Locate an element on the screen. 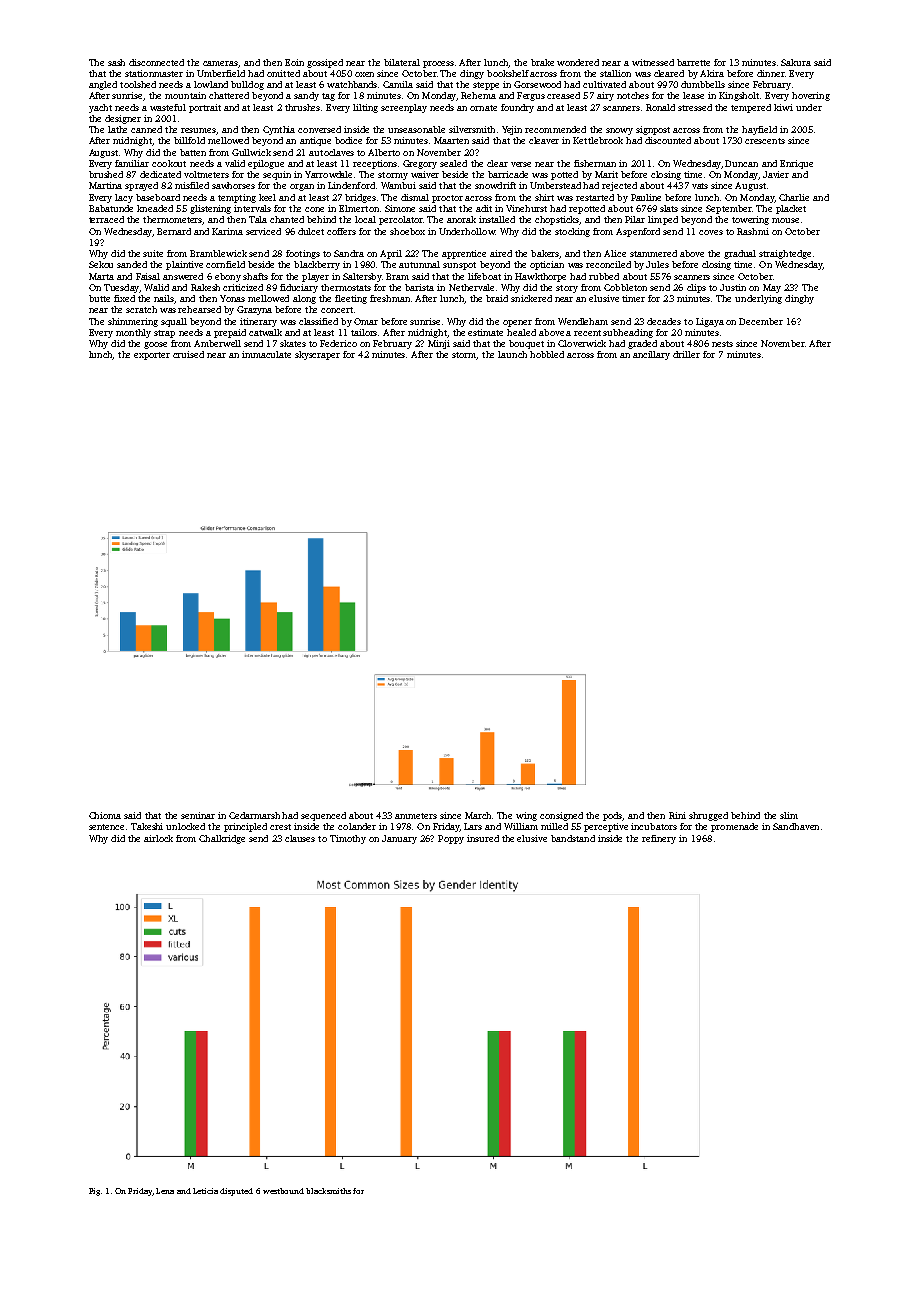 This screenshot has height=1308, width=924. seminar is located at coordinates (198, 815).
